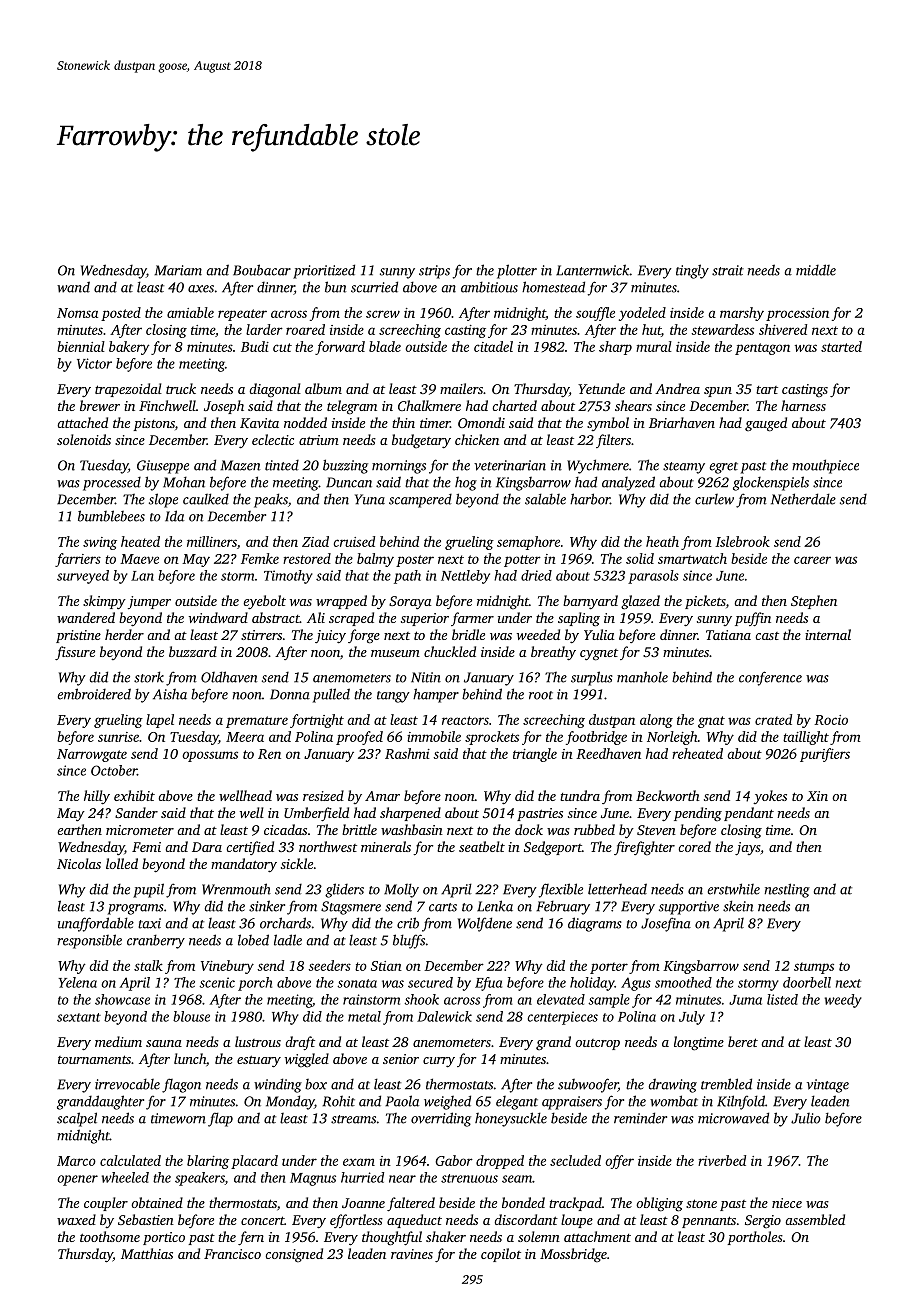 This page has height=1308, width=924. What do you see at coordinates (178, 270) in the page?
I see `Mariam` at bounding box center [178, 270].
